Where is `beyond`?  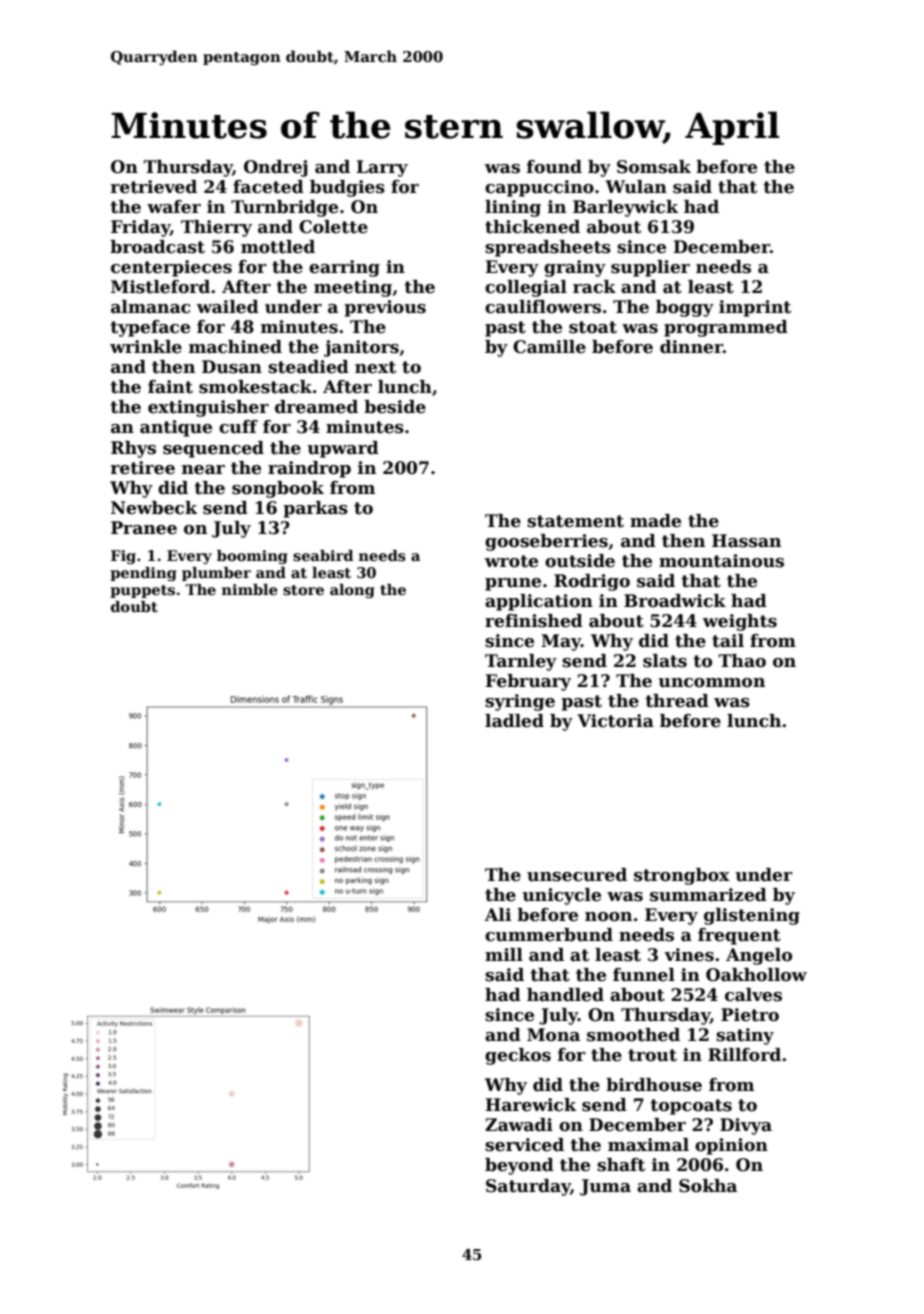 beyond is located at coordinates (519, 1166).
